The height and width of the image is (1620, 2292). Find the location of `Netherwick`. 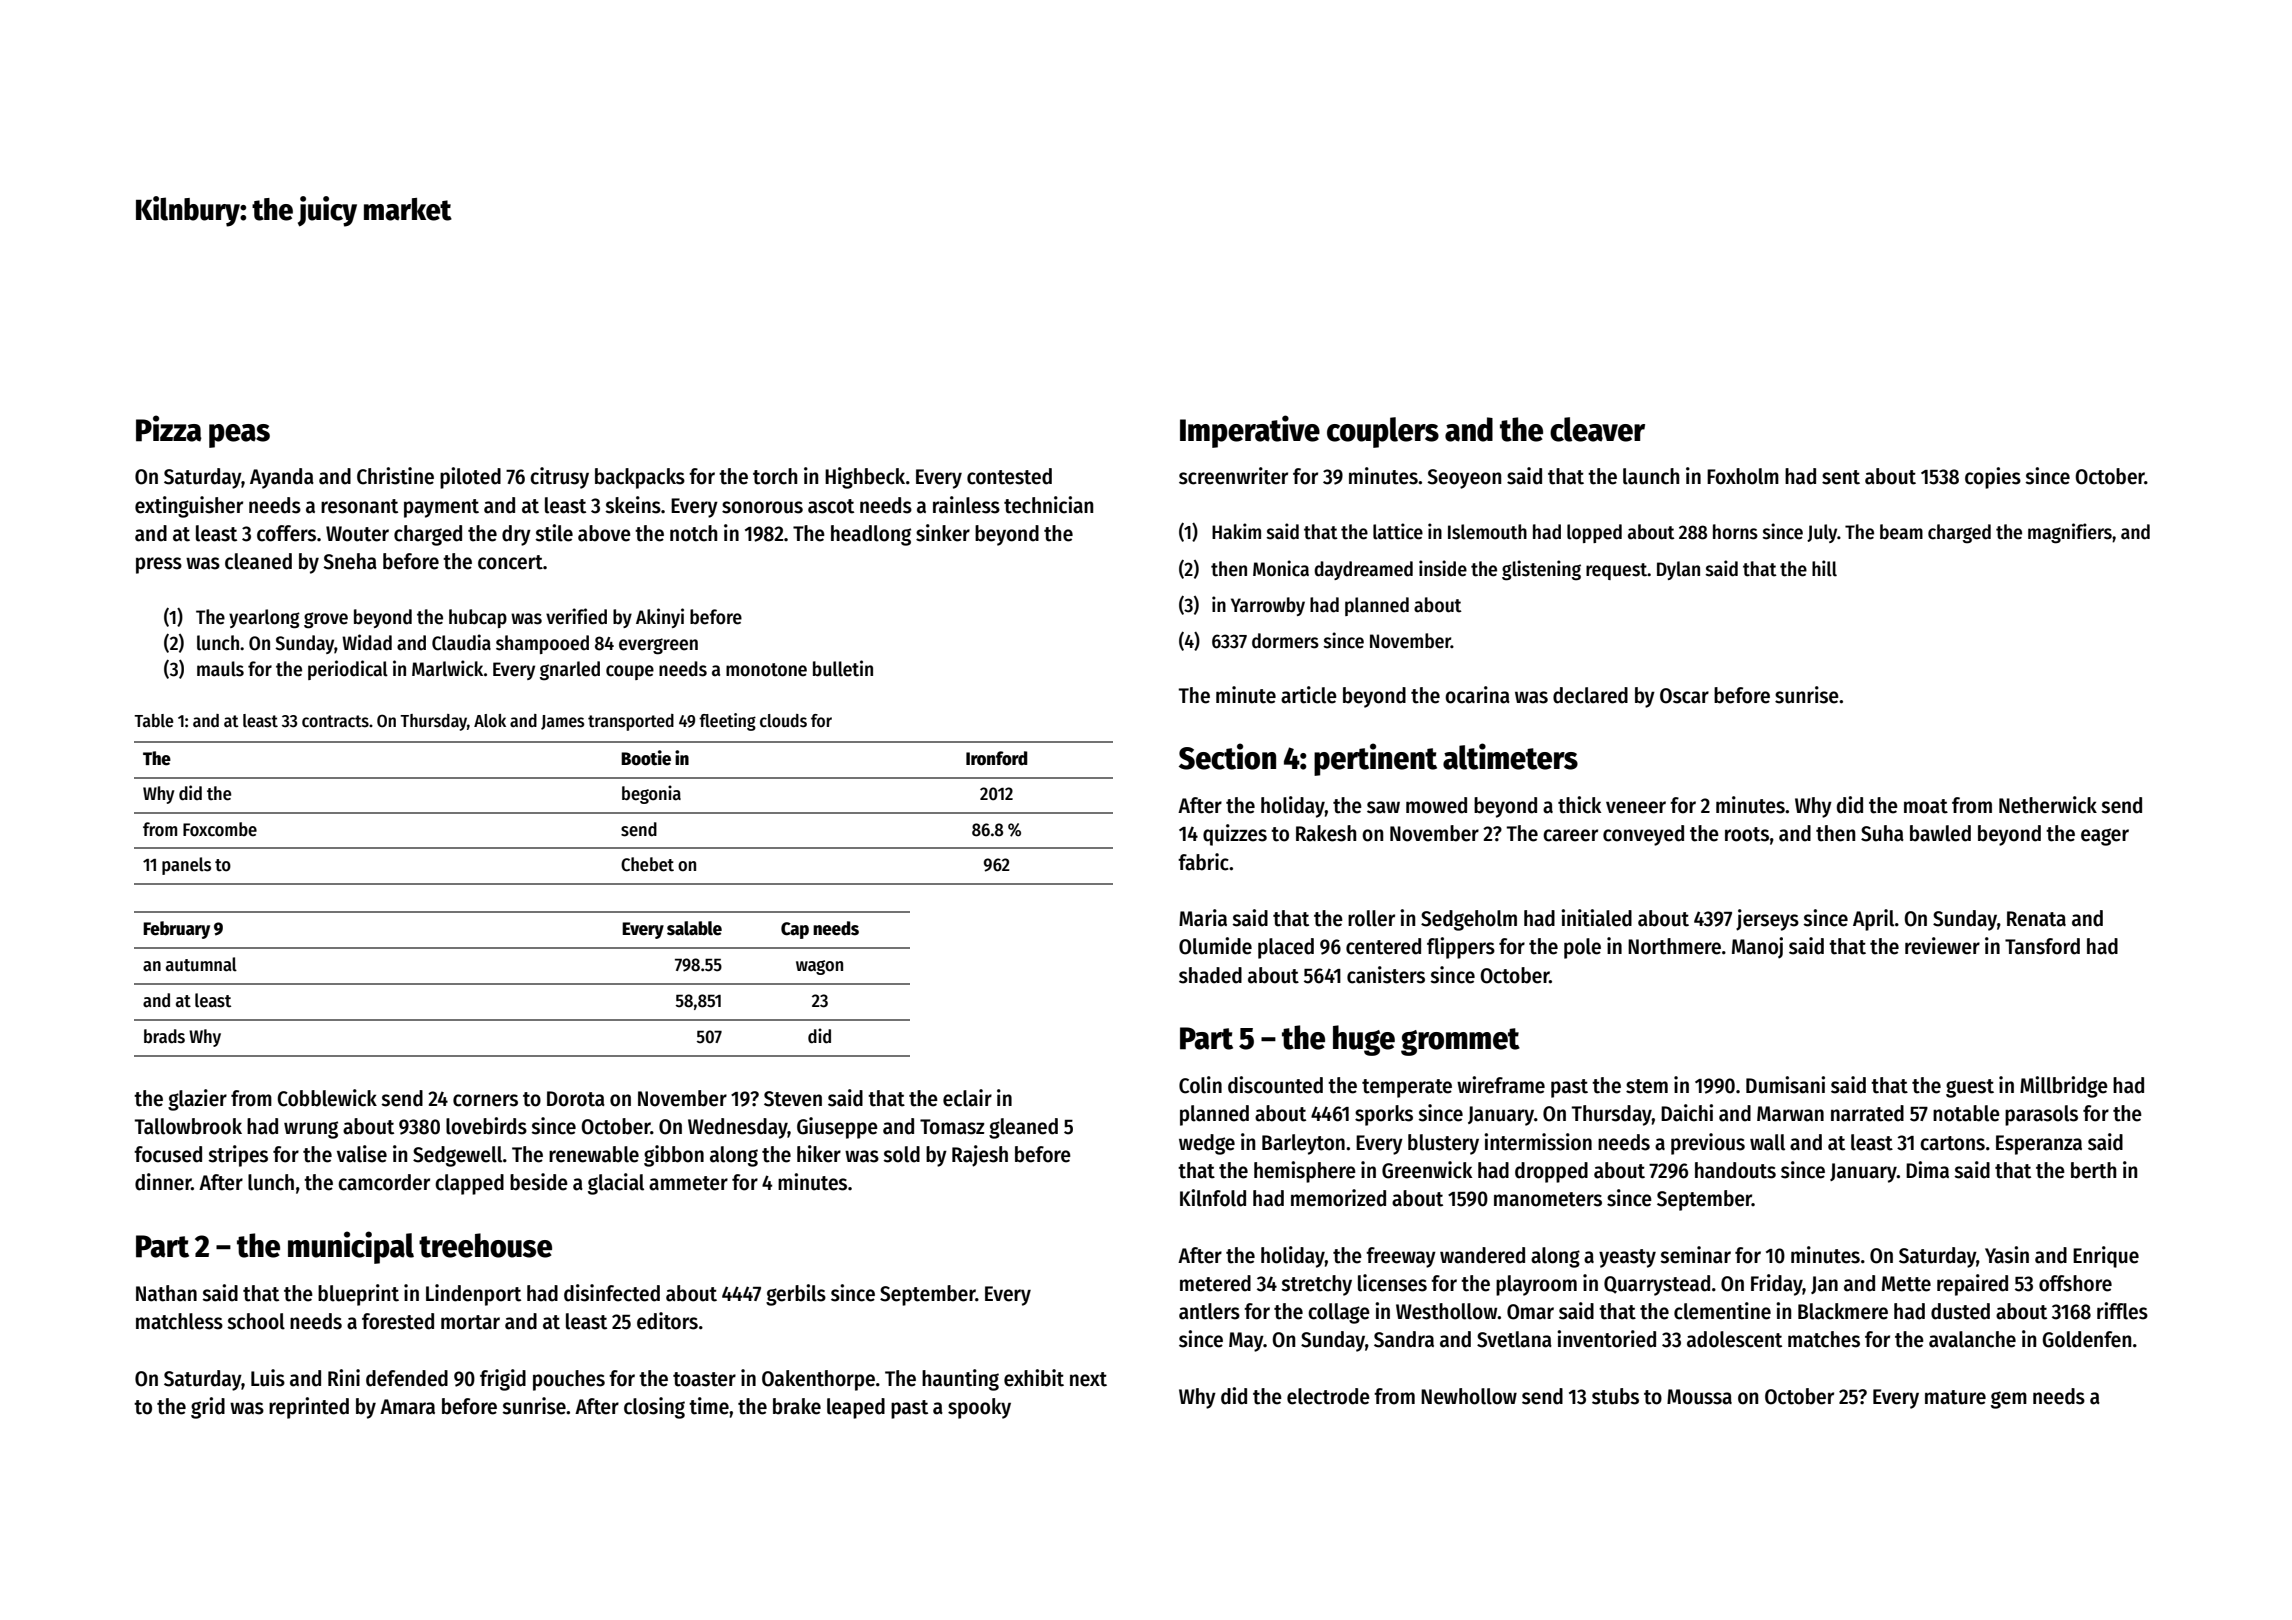

Netherwick is located at coordinates (2048, 805).
